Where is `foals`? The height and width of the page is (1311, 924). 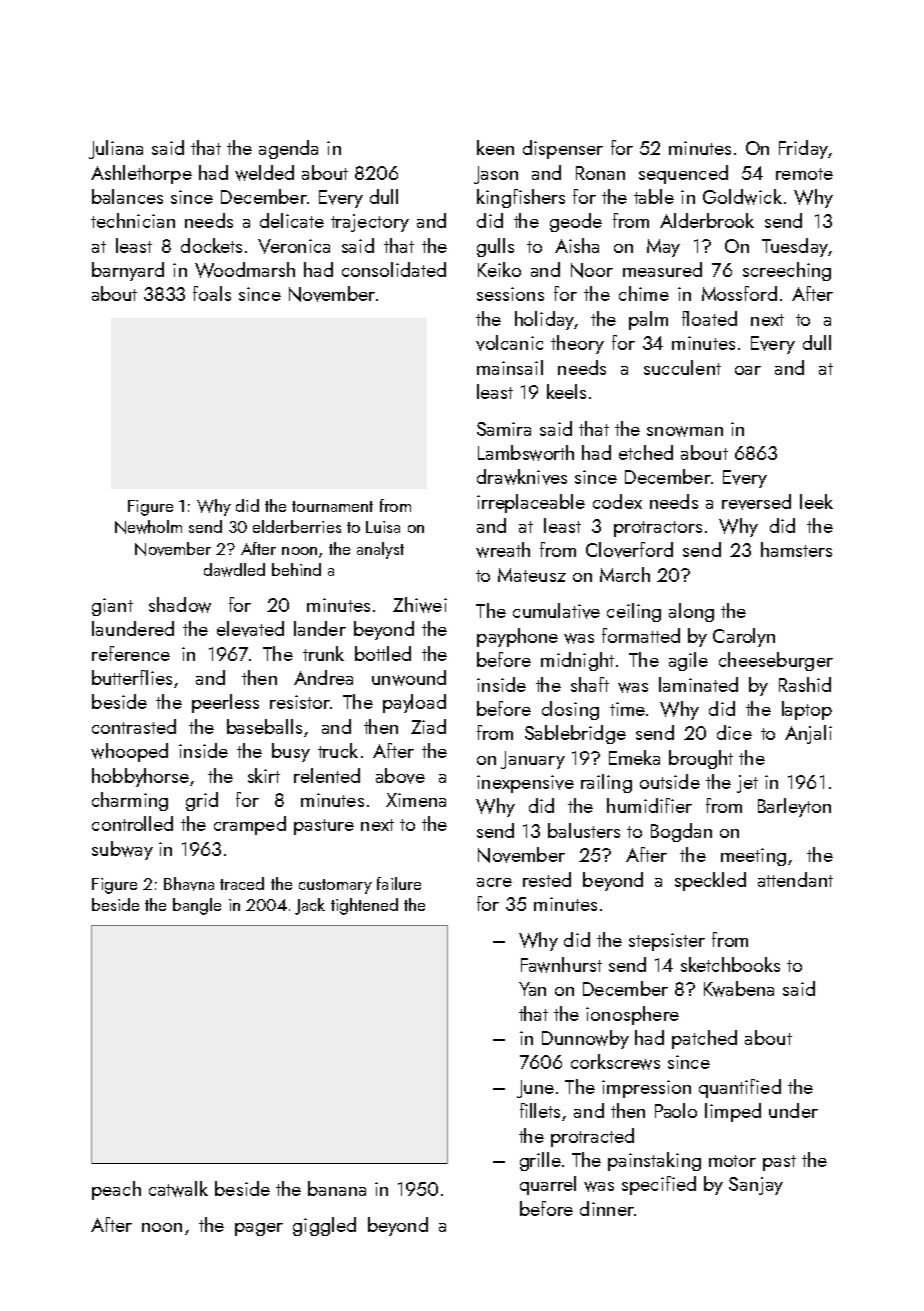 foals is located at coordinates (212, 293).
